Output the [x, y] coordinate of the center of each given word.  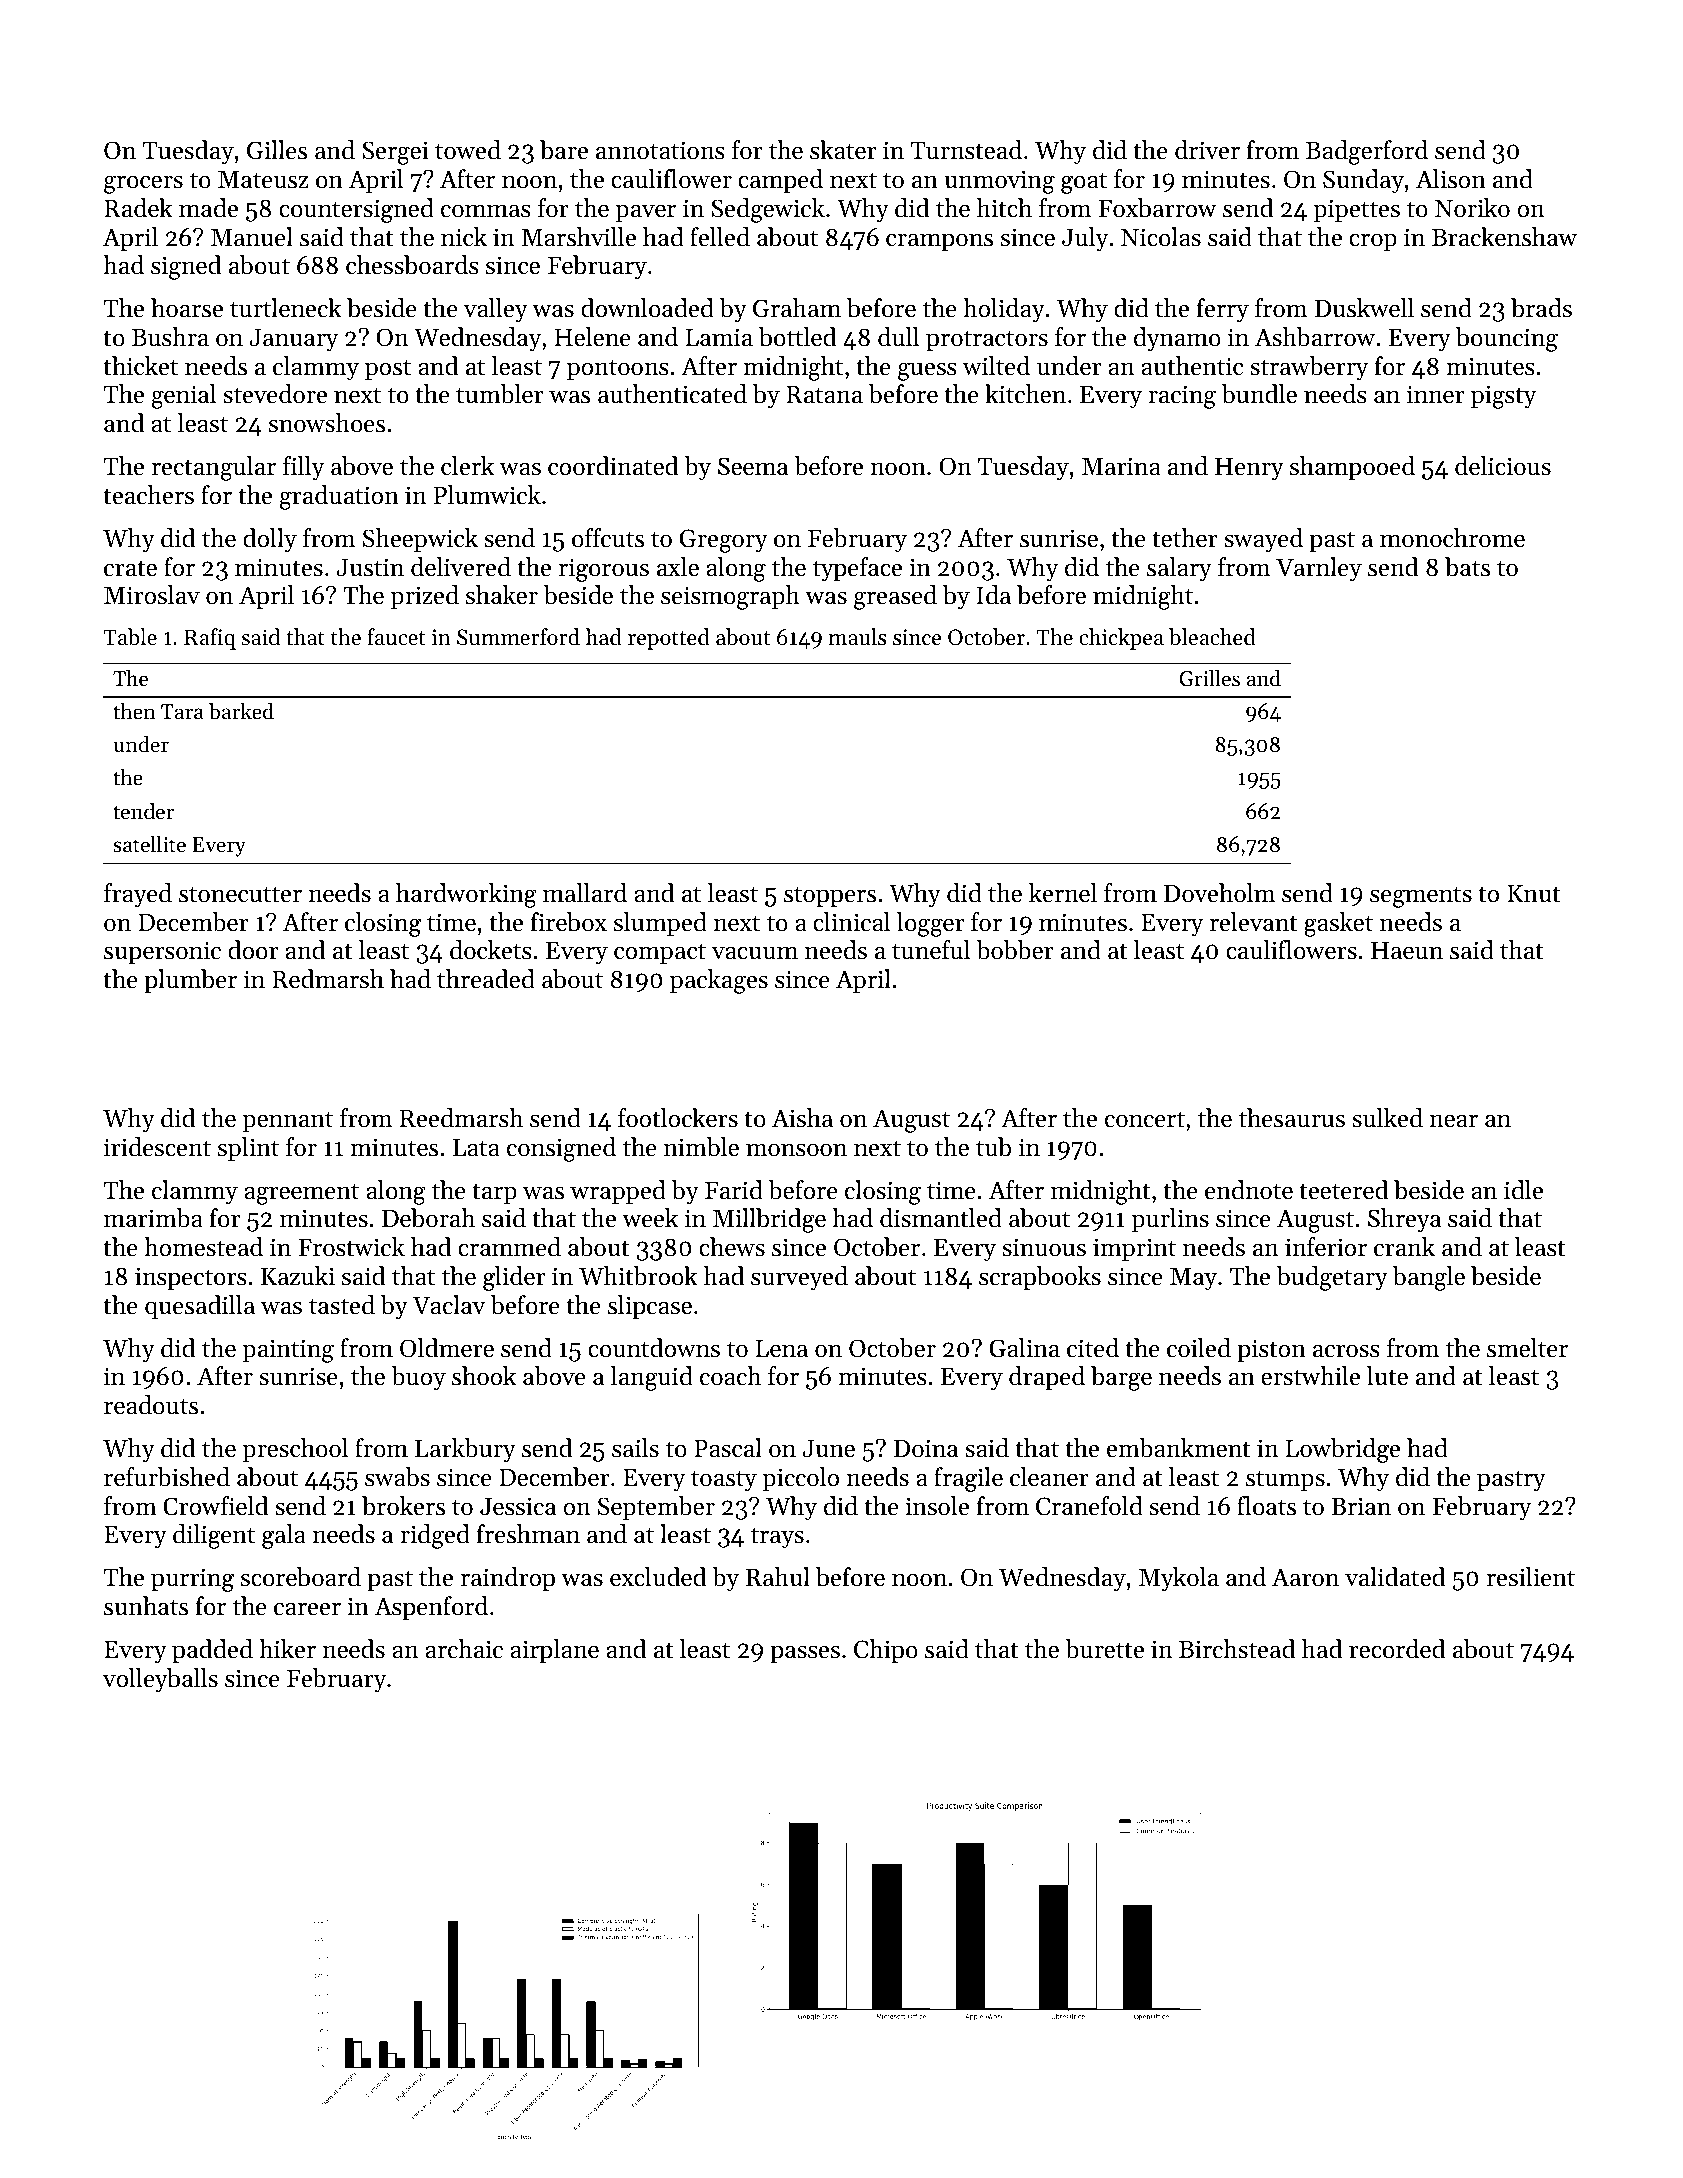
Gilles [277, 150]
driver [1207, 150]
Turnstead [966, 150]
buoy [418, 1378]
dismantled [941, 1218]
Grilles [1209, 678]
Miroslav [152, 595]
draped [1047, 1378]
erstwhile [1310, 1376]
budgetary [1332, 1278]
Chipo [886, 1651]
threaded [486, 979]
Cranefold [1089, 1506]
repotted [669, 639]
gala [284, 1536]
